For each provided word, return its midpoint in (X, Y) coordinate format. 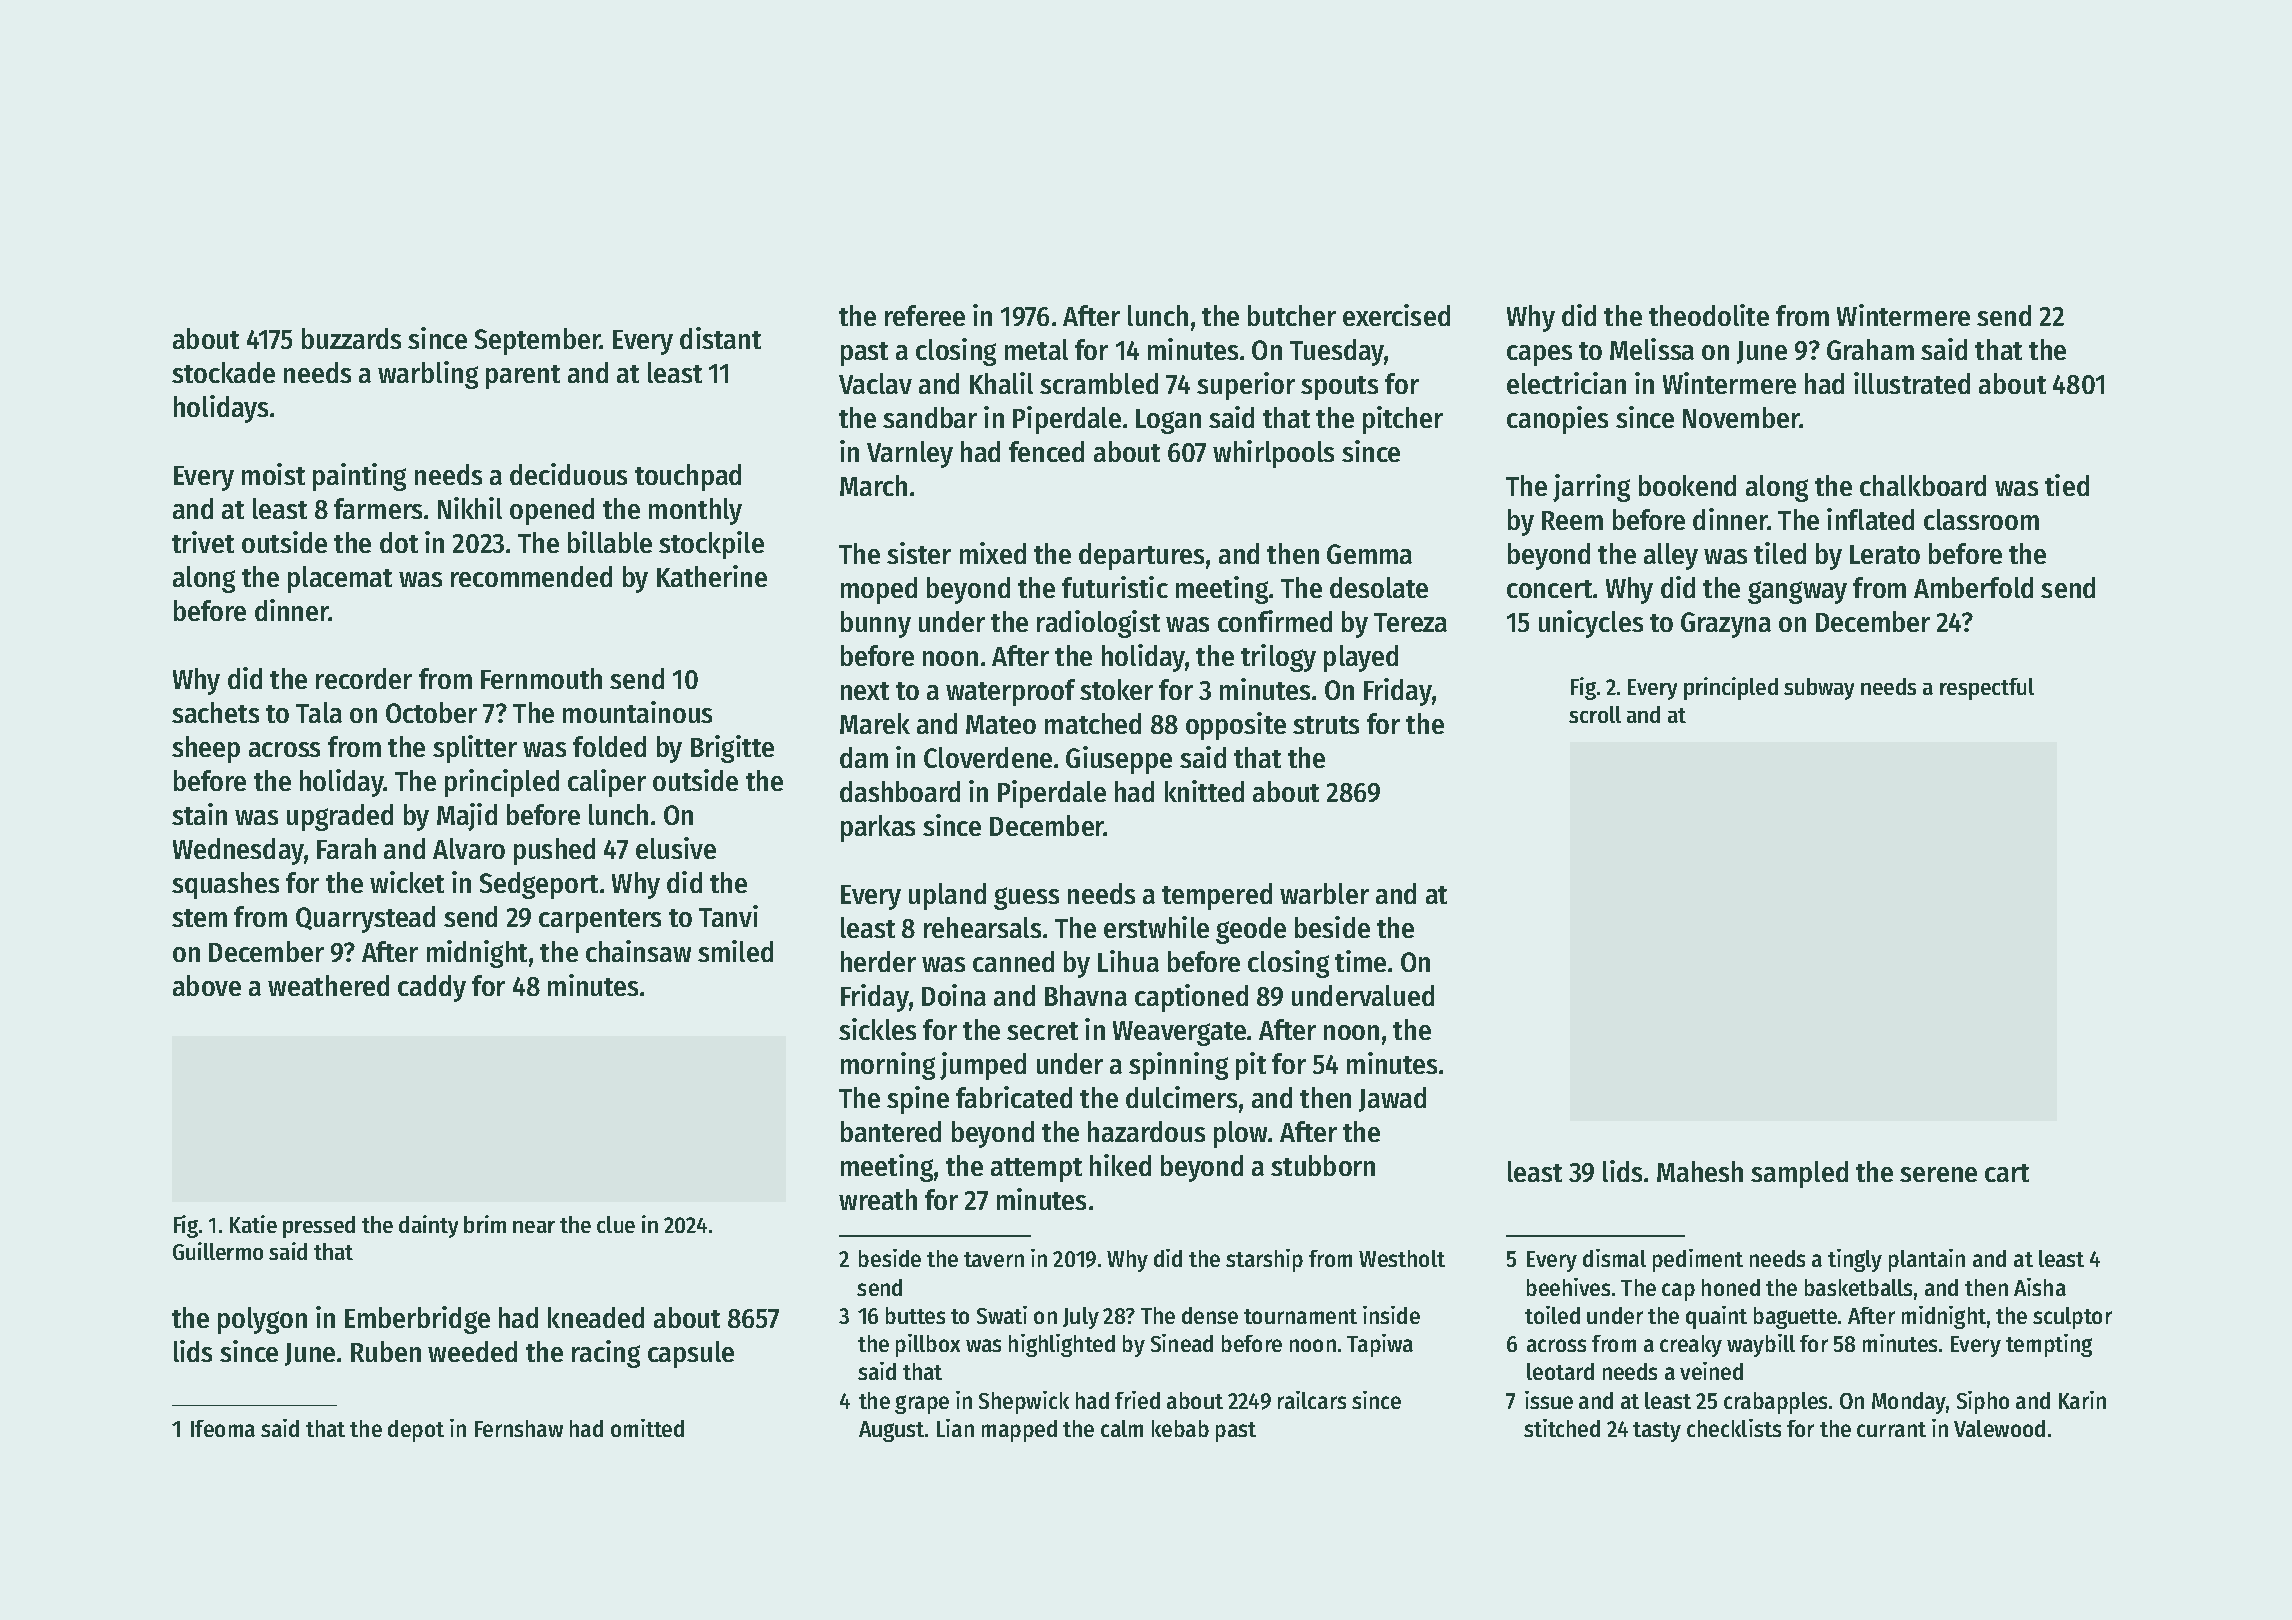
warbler (1324, 893)
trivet (203, 542)
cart (2007, 1173)
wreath (878, 1199)
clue (616, 1224)
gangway (1797, 592)
